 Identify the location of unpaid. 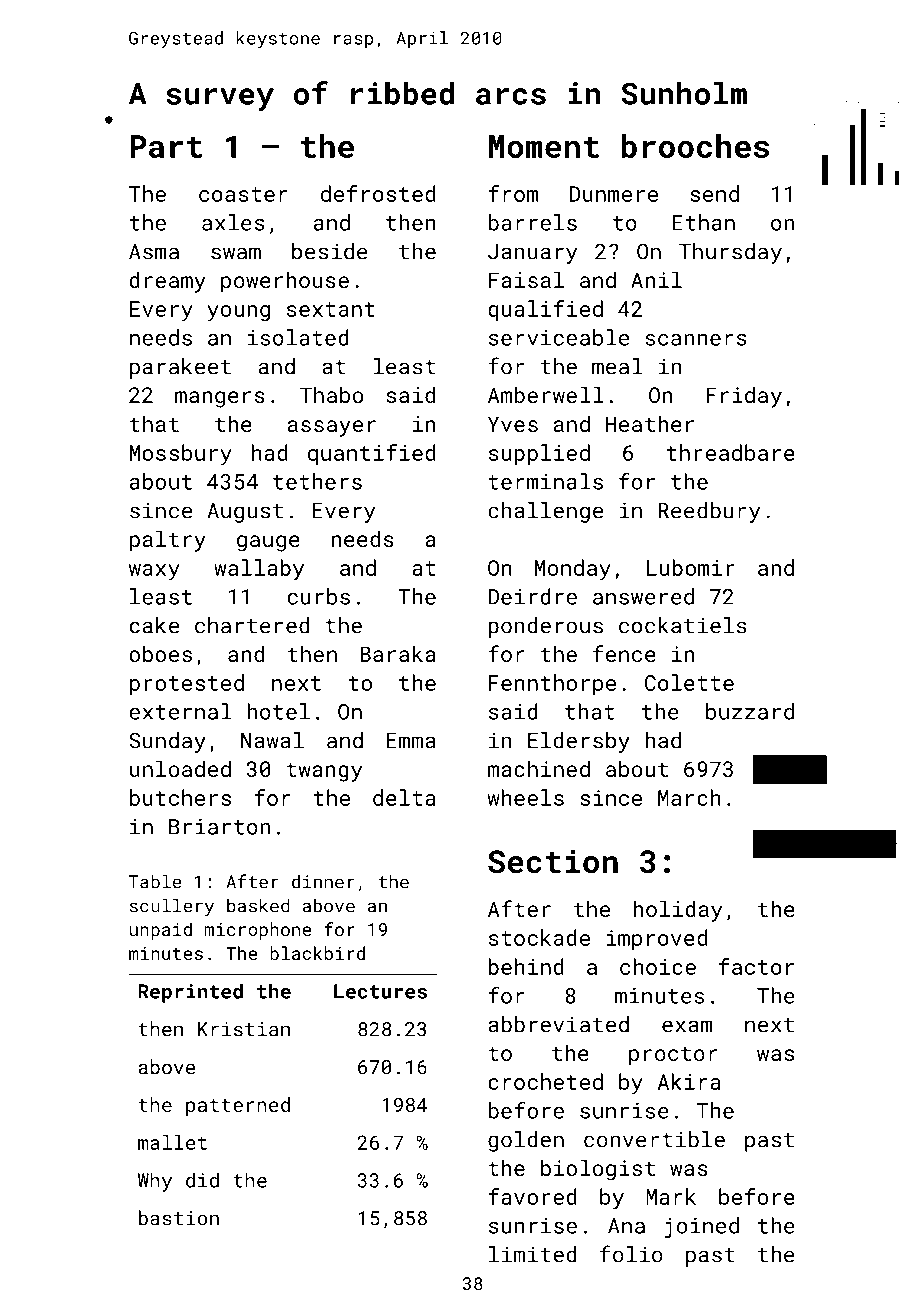
(161, 931).
